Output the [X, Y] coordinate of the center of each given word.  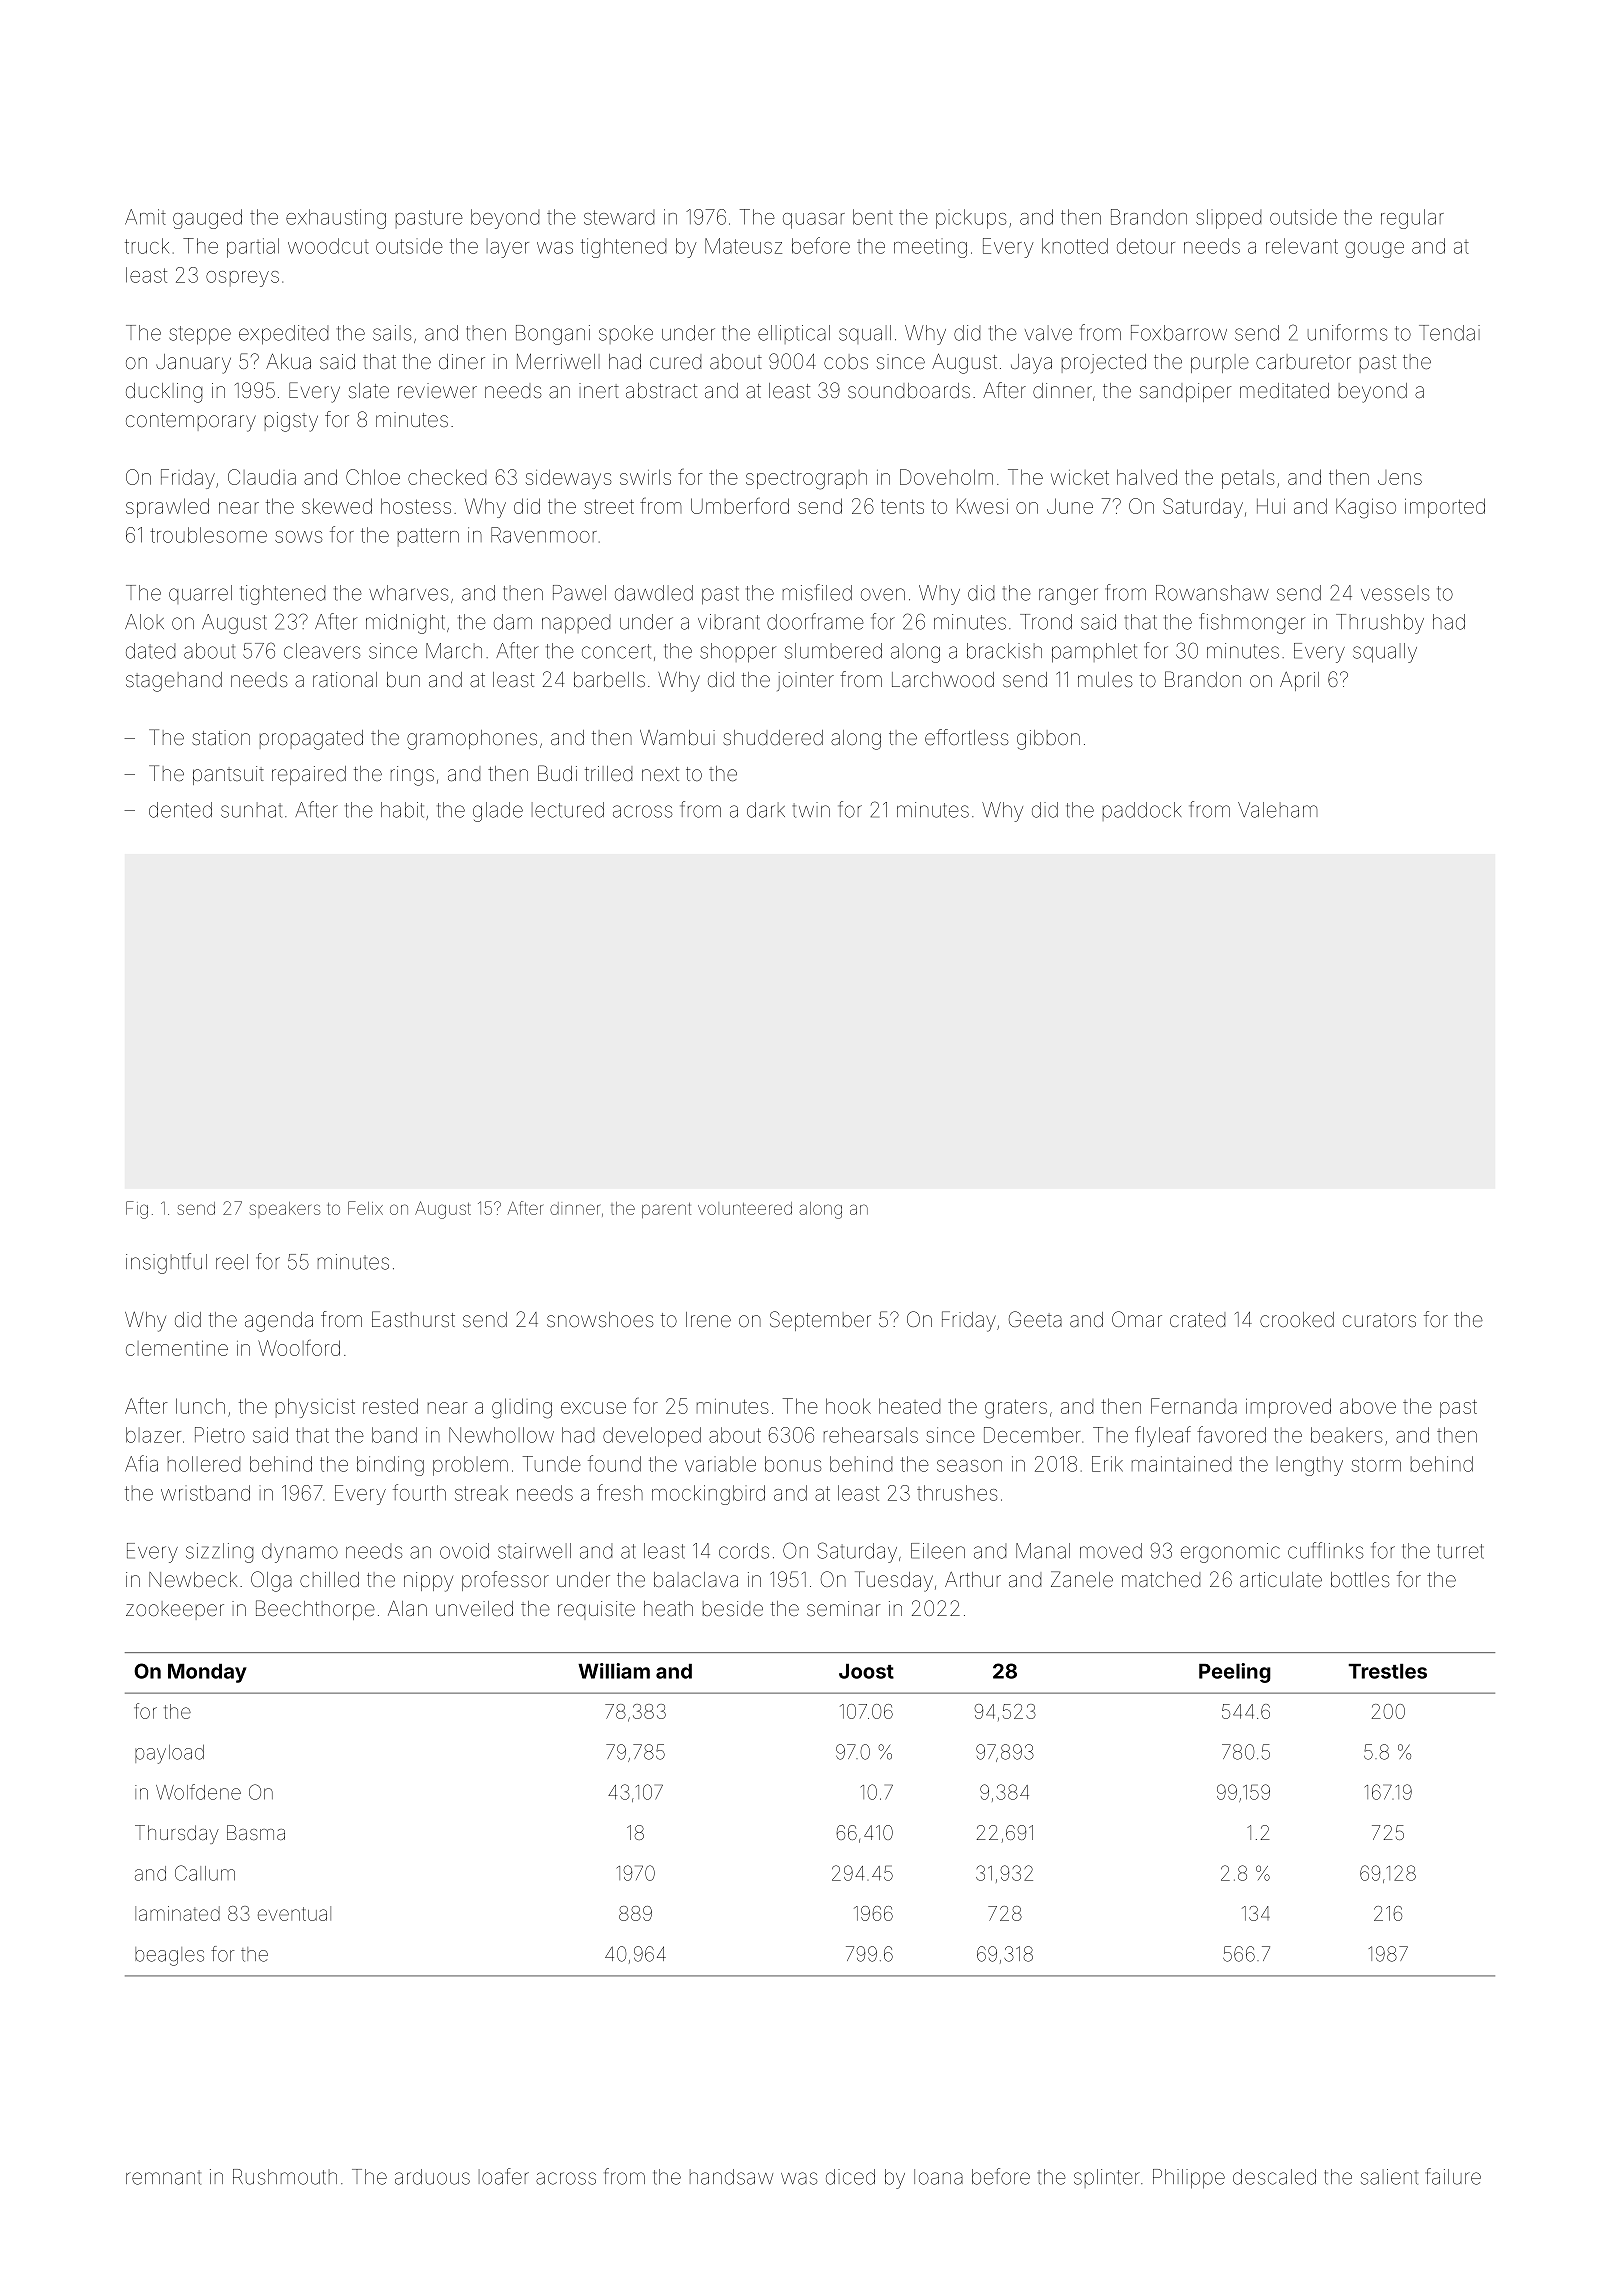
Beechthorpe [315, 1610]
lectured [568, 810]
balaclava [696, 1579]
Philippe [1189, 2179]
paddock [1142, 811]
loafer [504, 2176]
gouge [1374, 250]
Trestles [1387, 1671]
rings [412, 776]
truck [147, 246]
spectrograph [806, 480]
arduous [432, 2177]
